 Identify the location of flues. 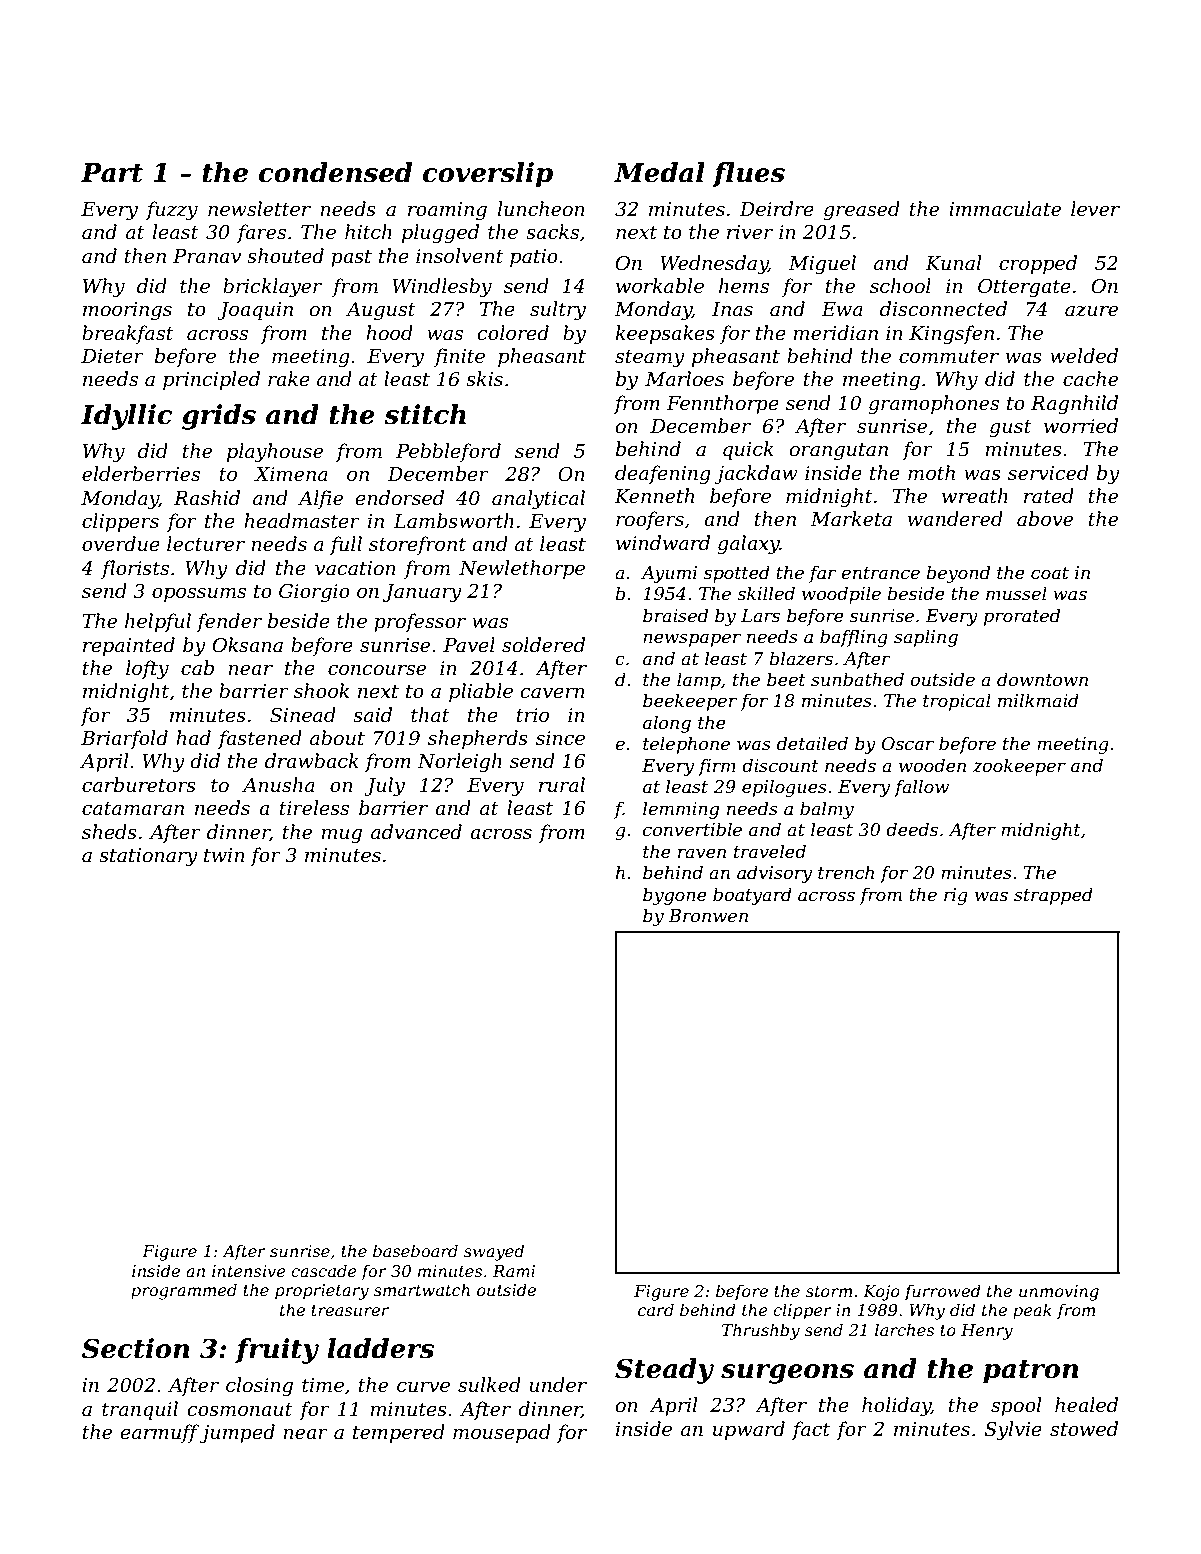
(748, 174).
